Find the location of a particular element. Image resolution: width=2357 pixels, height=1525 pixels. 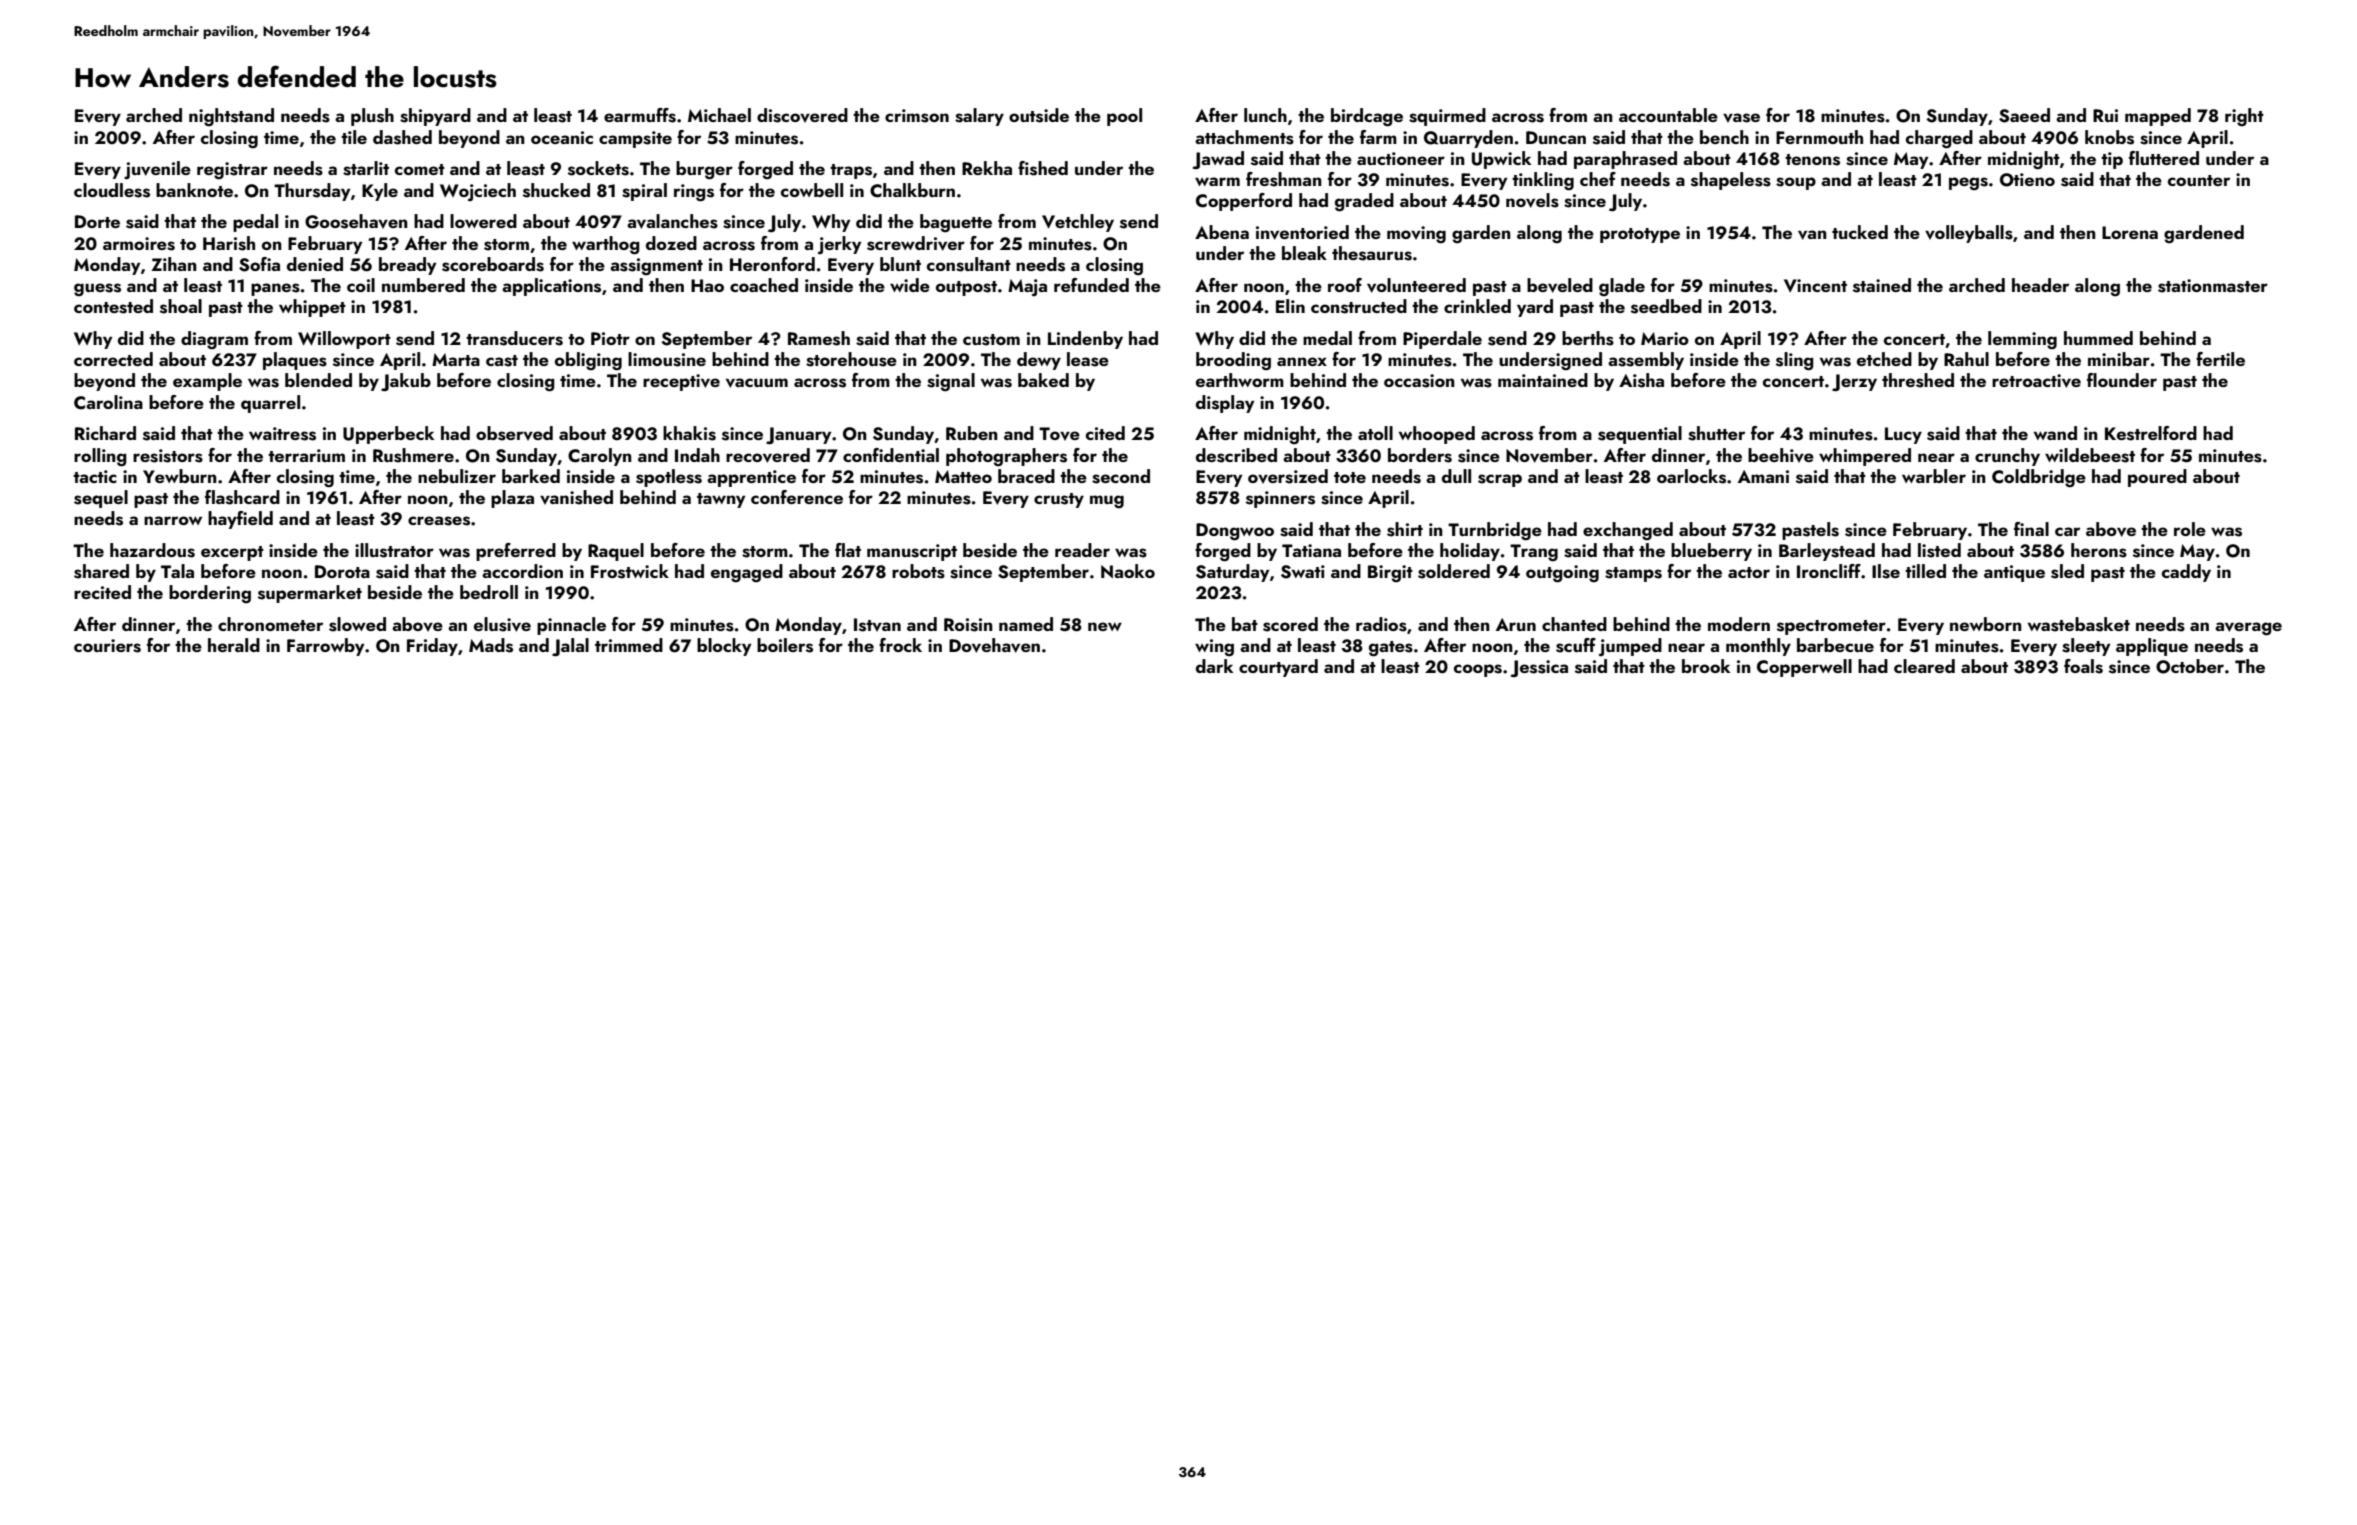

herald is located at coordinates (234, 645).
